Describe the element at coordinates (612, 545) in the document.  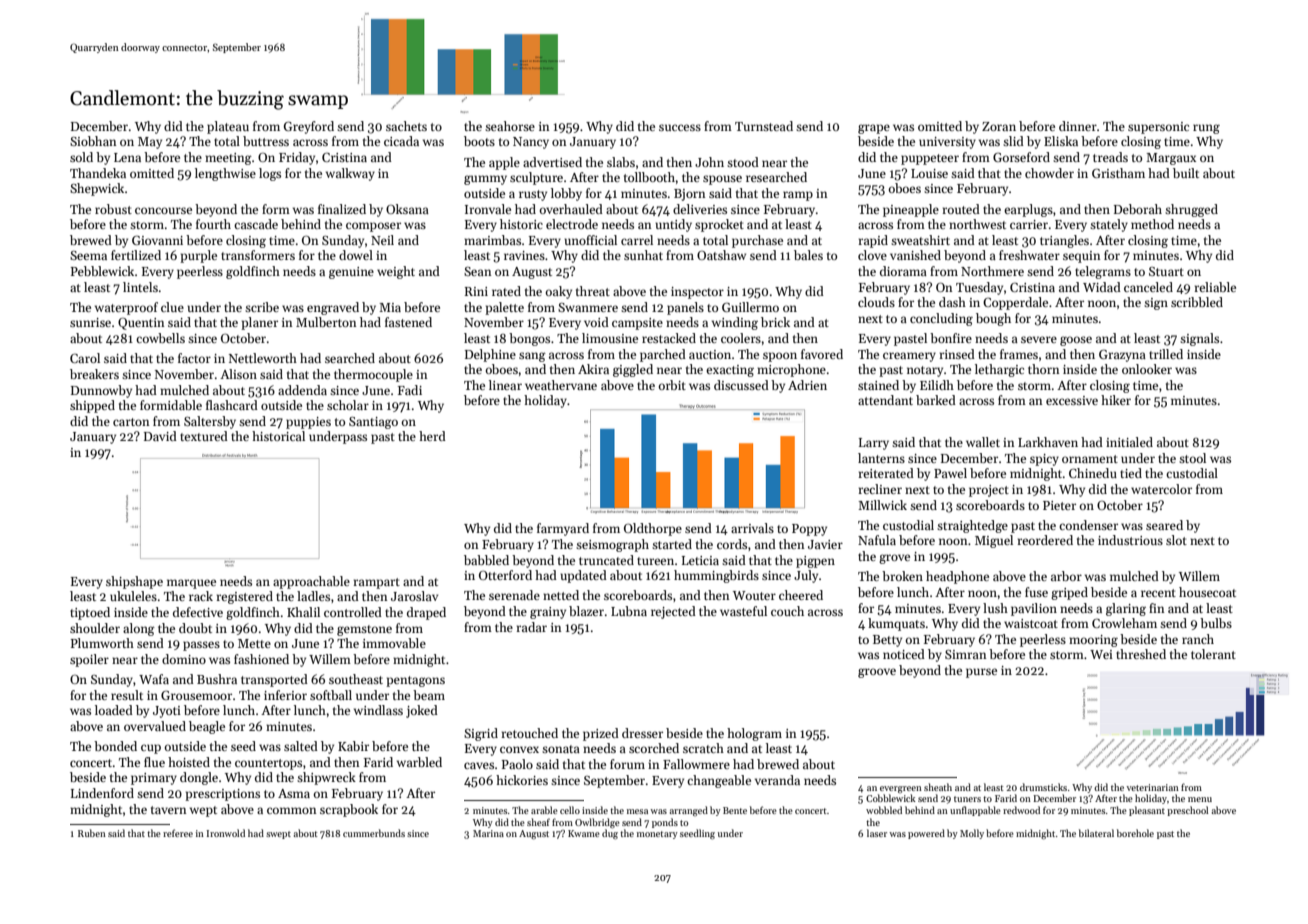
I see `seismograph` at that location.
